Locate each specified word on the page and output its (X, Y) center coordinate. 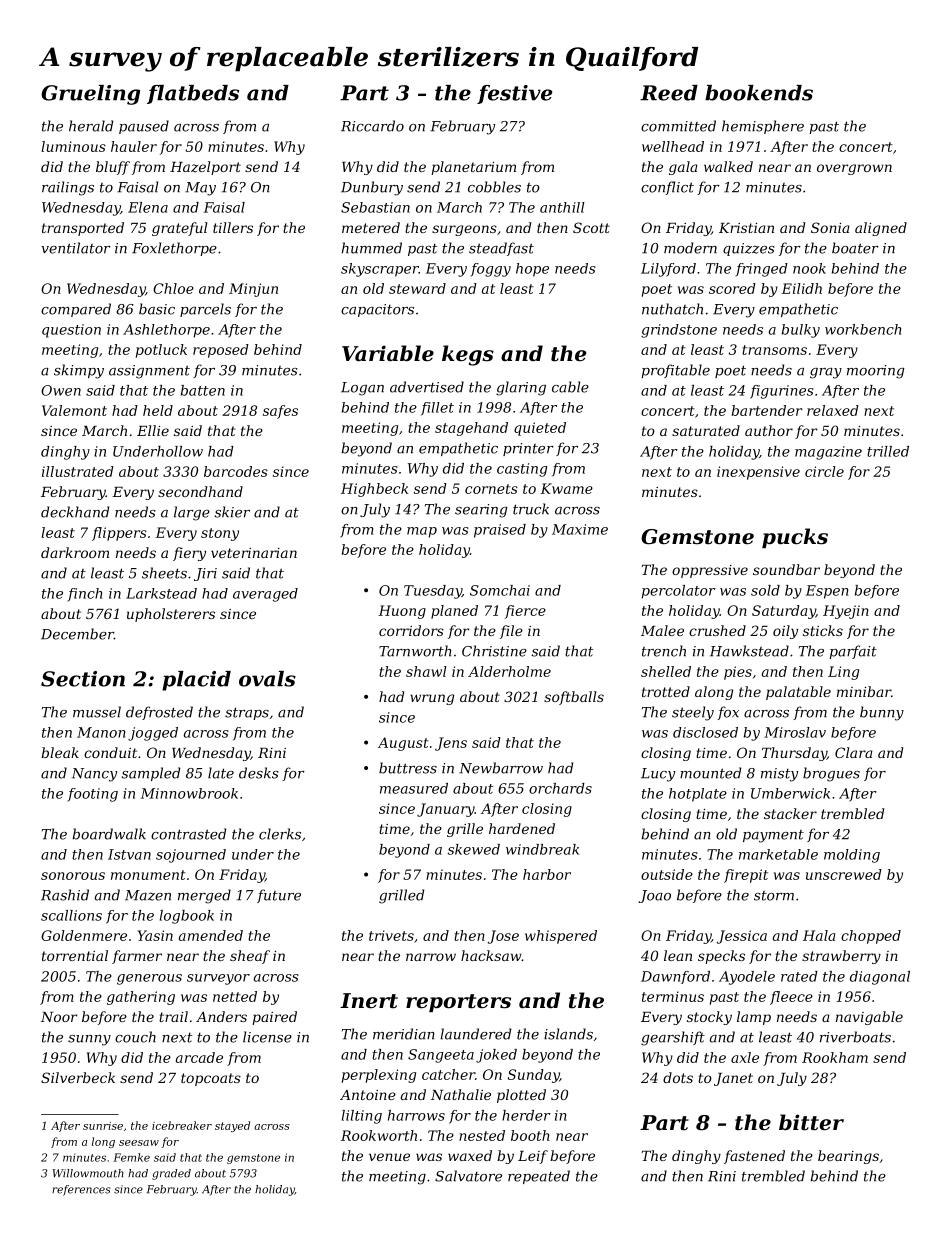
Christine (494, 651)
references (81, 1190)
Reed (669, 93)
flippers (119, 534)
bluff (113, 168)
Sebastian (375, 207)
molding (852, 856)
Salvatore (468, 1176)
